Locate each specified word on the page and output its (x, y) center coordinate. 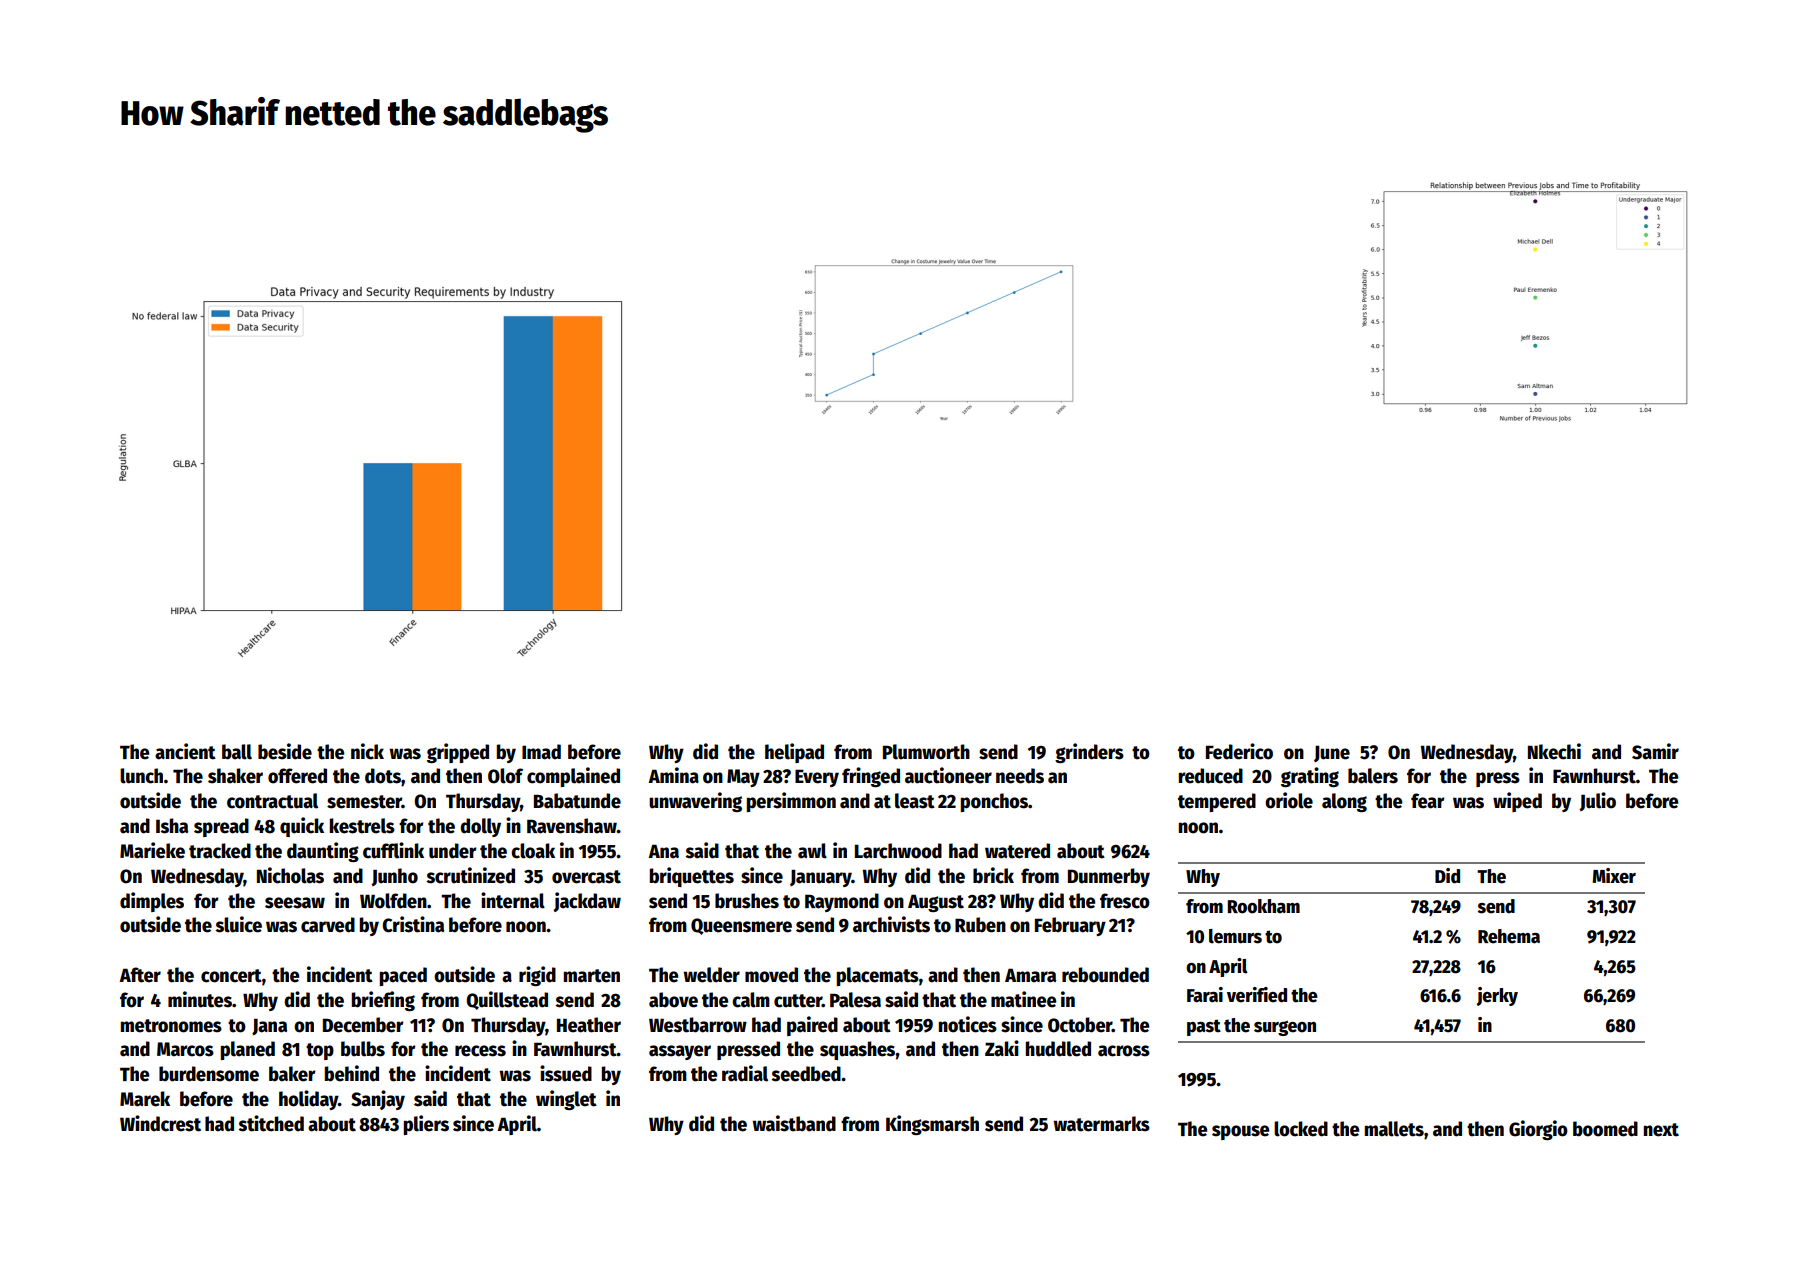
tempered (1217, 802)
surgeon (1285, 1028)
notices (967, 1024)
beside (285, 751)
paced (403, 976)
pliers (426, 1125)
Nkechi (1554, 751)
